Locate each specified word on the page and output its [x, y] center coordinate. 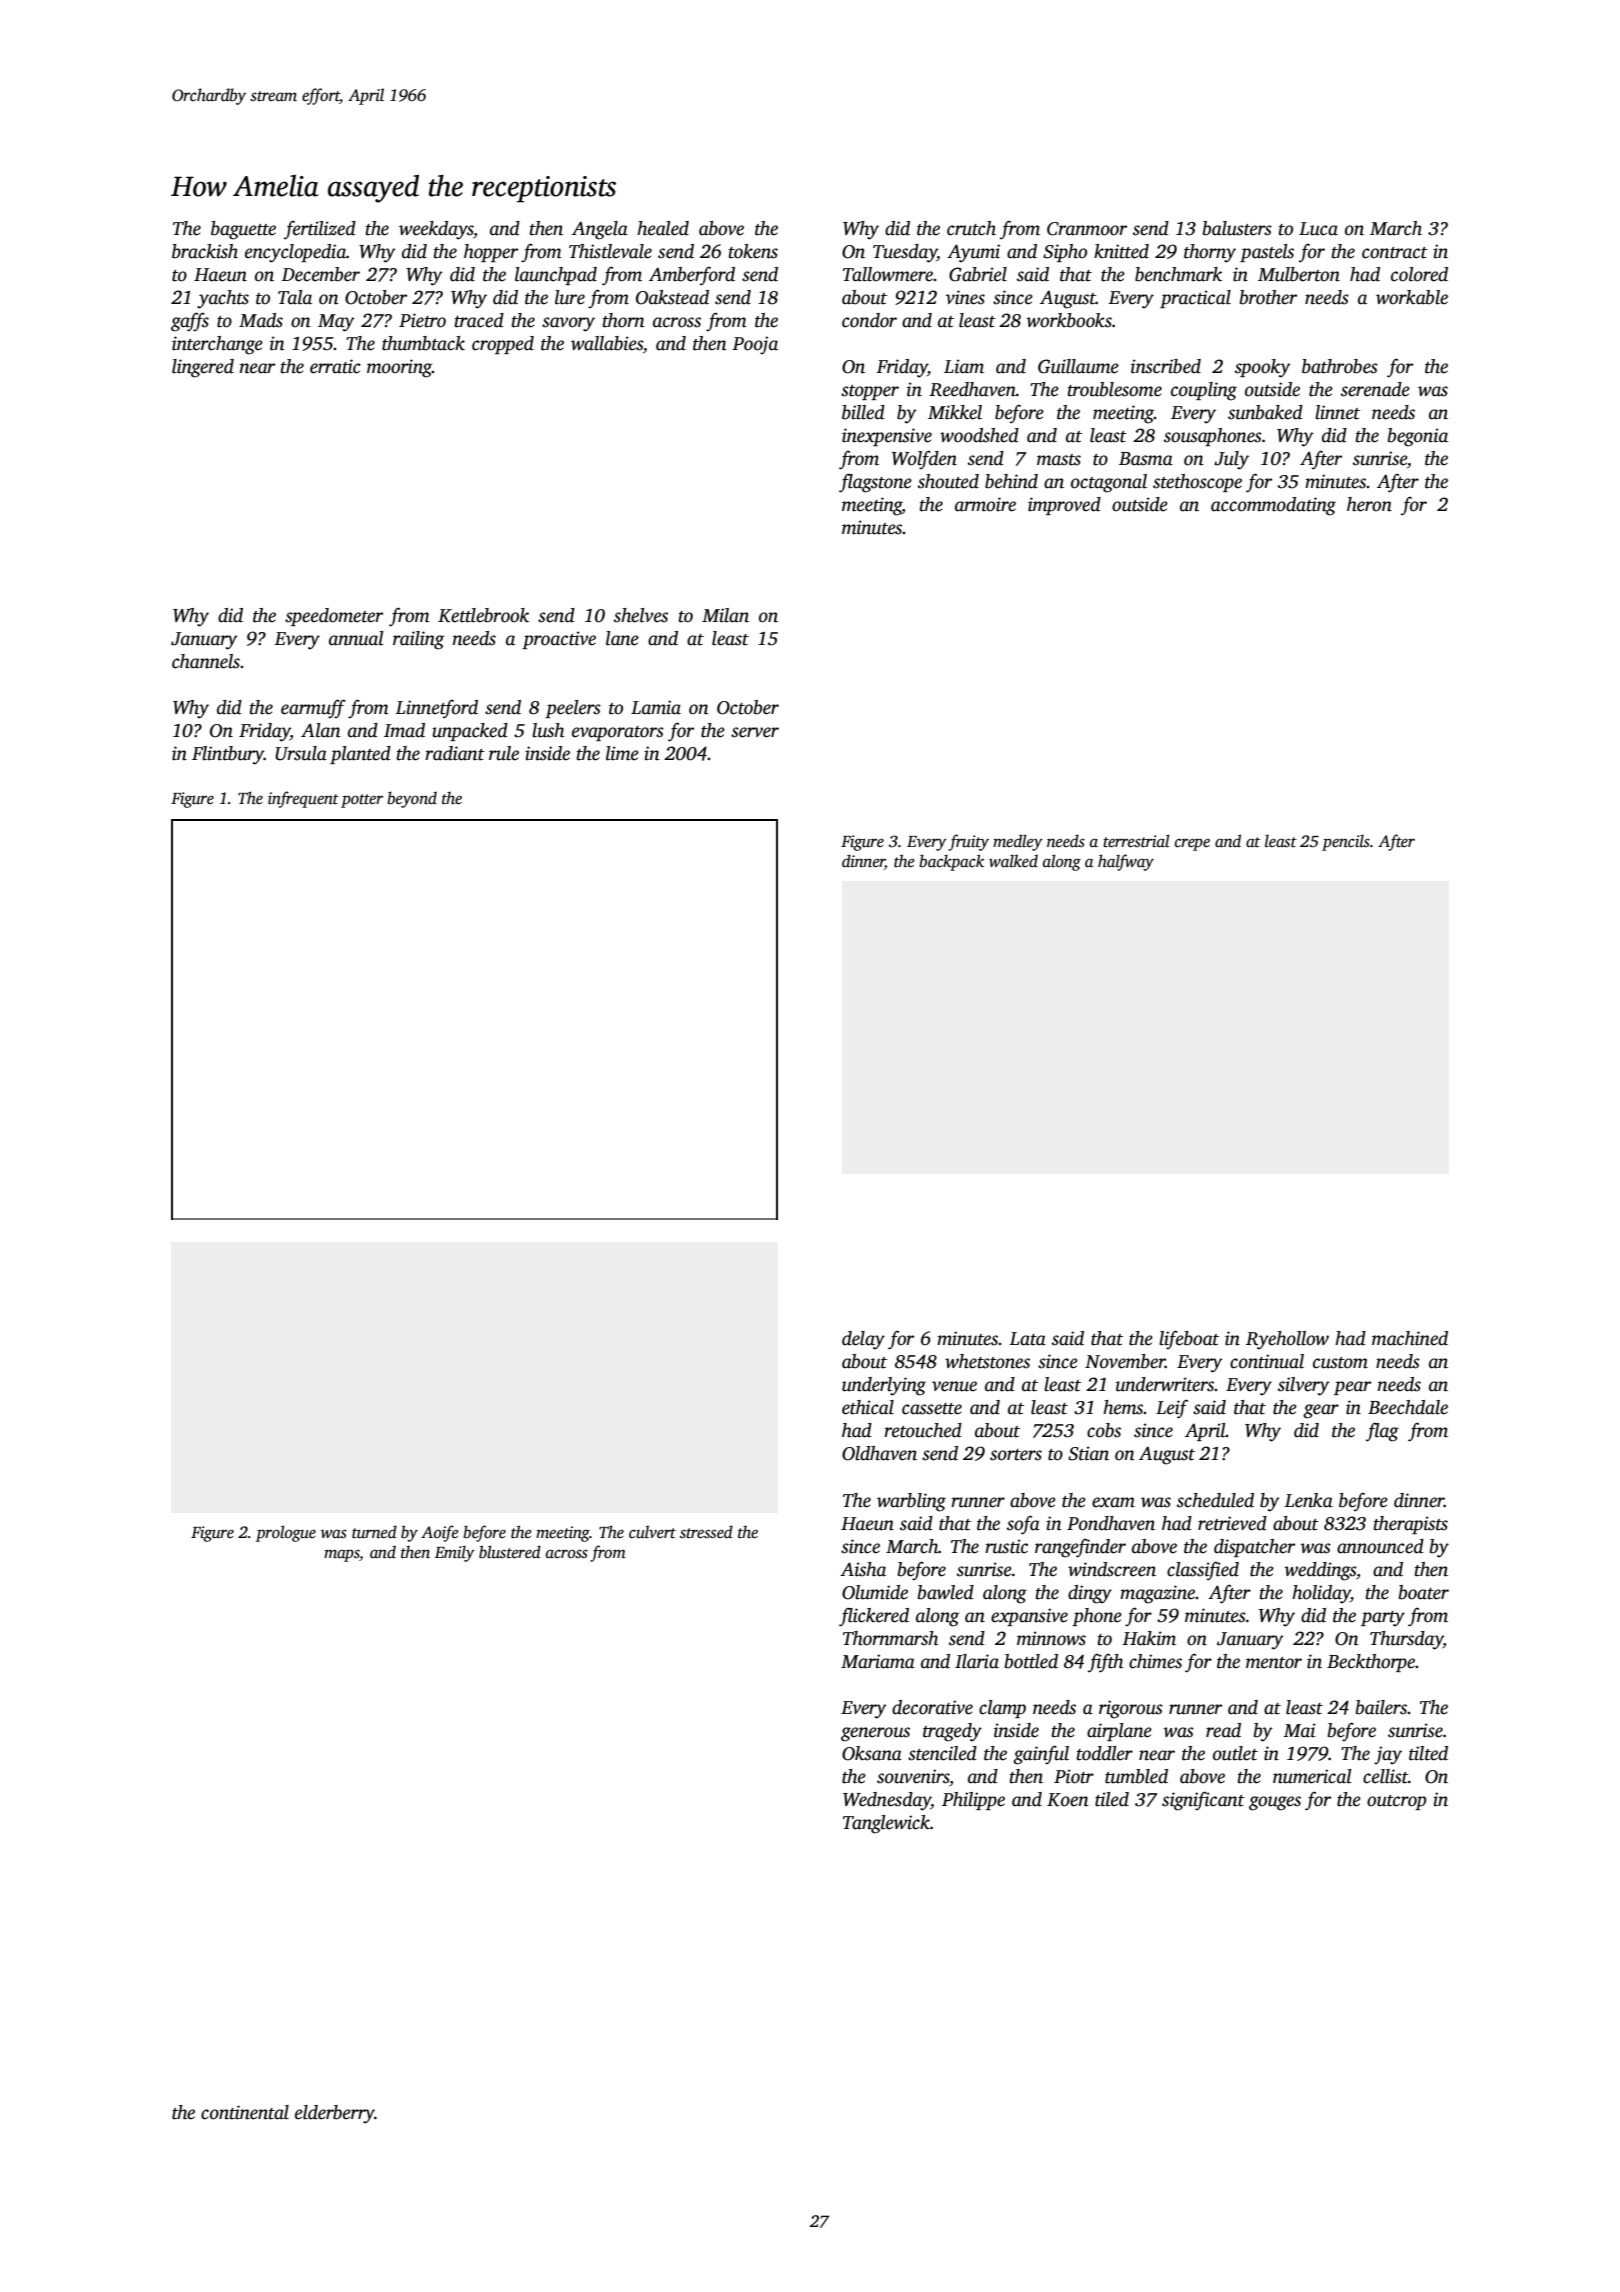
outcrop [1396, 1802]
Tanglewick [886, 1824]
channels [206, 661]
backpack [951, 862]
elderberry [335, 2114]
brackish [205, 251]
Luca [1318, 229]
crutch [971, 228]
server [755, 732]
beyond [412, 799]
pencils [1346, 843]
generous [875, 1734]
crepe [1192, 844]
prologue [286, 1533]
